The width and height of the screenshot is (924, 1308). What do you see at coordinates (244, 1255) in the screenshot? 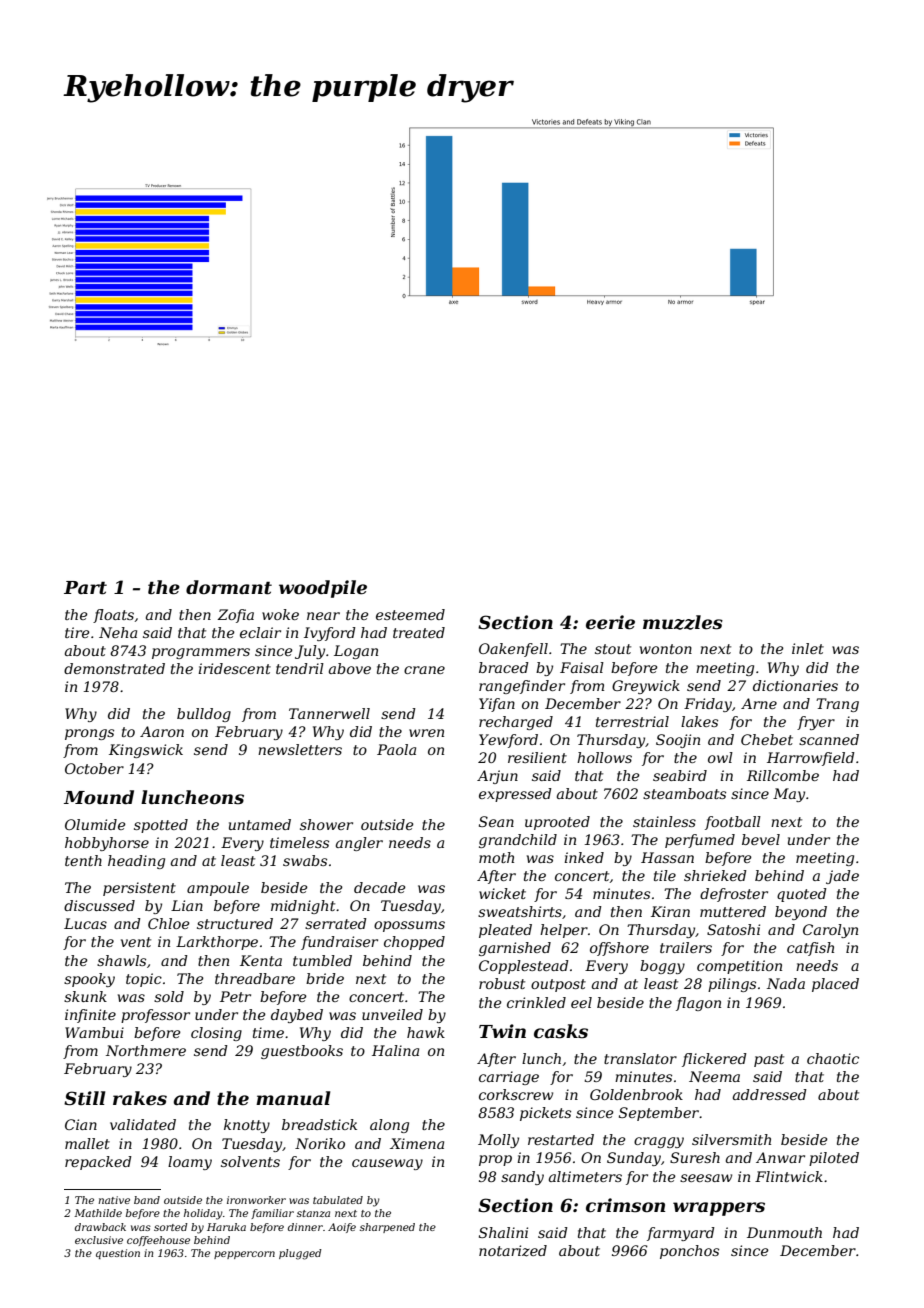
I see `peppercorn` at bounding box center [244, 1255].
